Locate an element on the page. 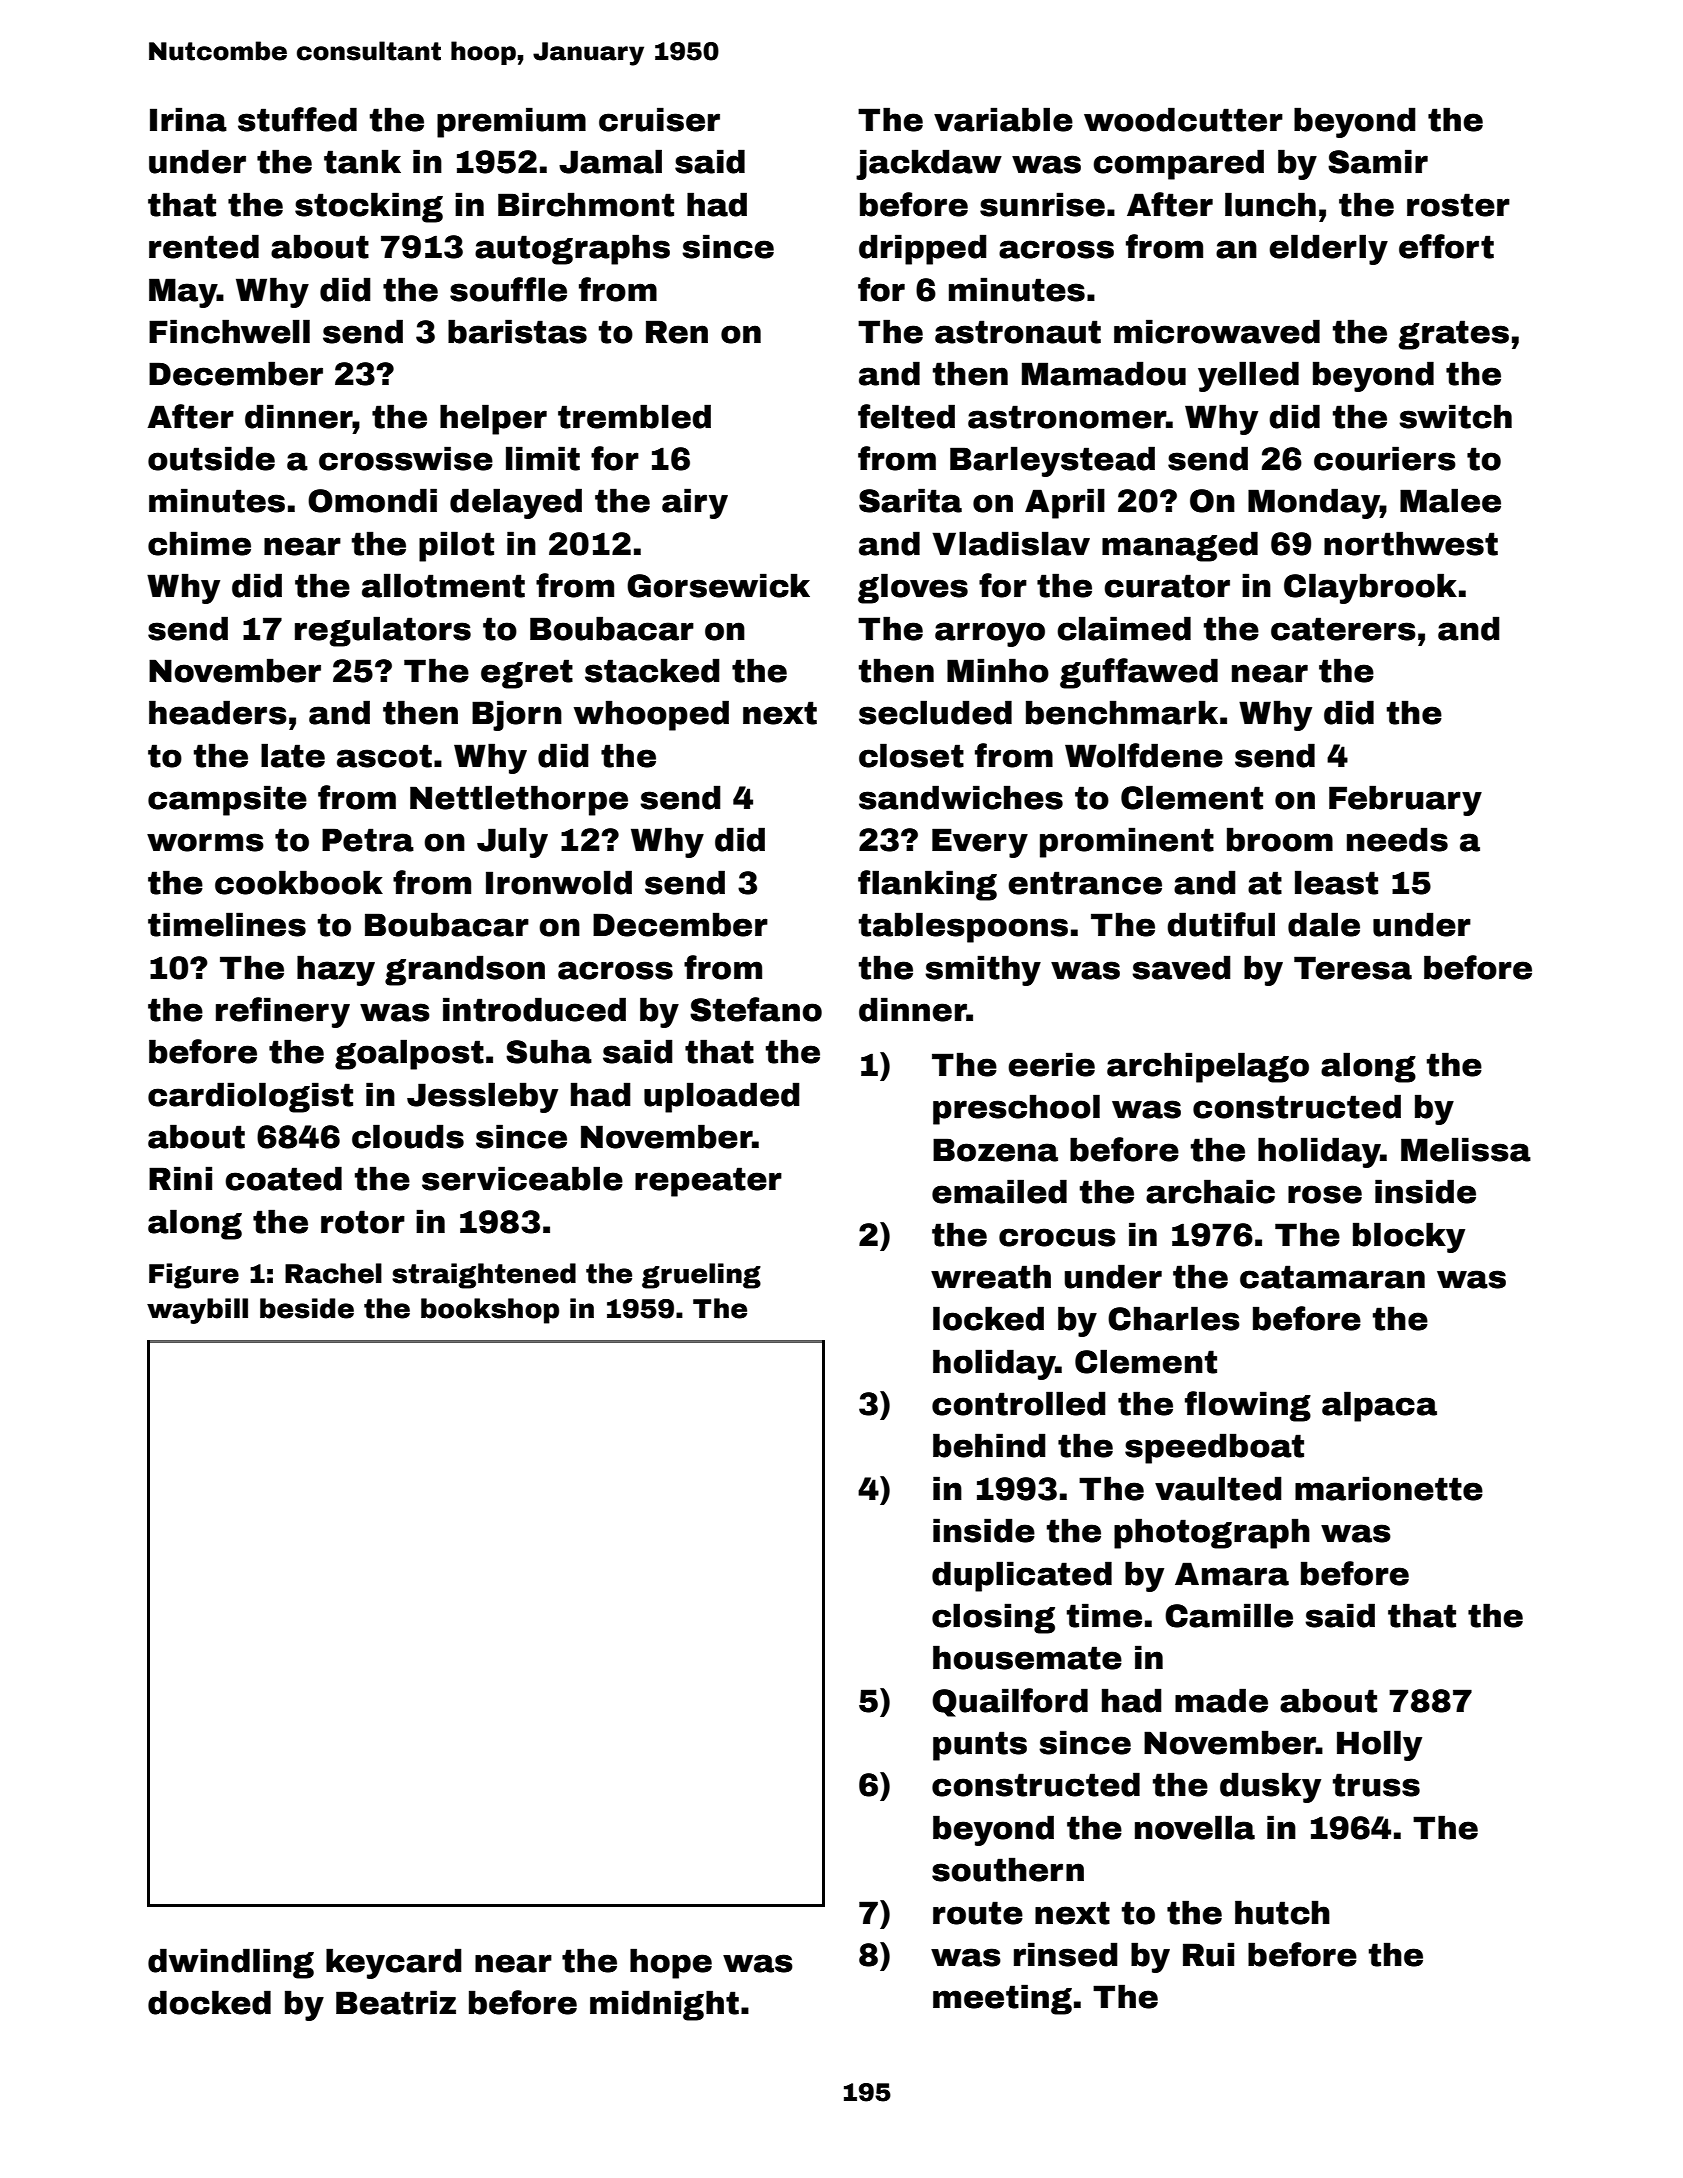 The image size is (1683, 2178). rinsed is located at coordinates (1065, 1954).
